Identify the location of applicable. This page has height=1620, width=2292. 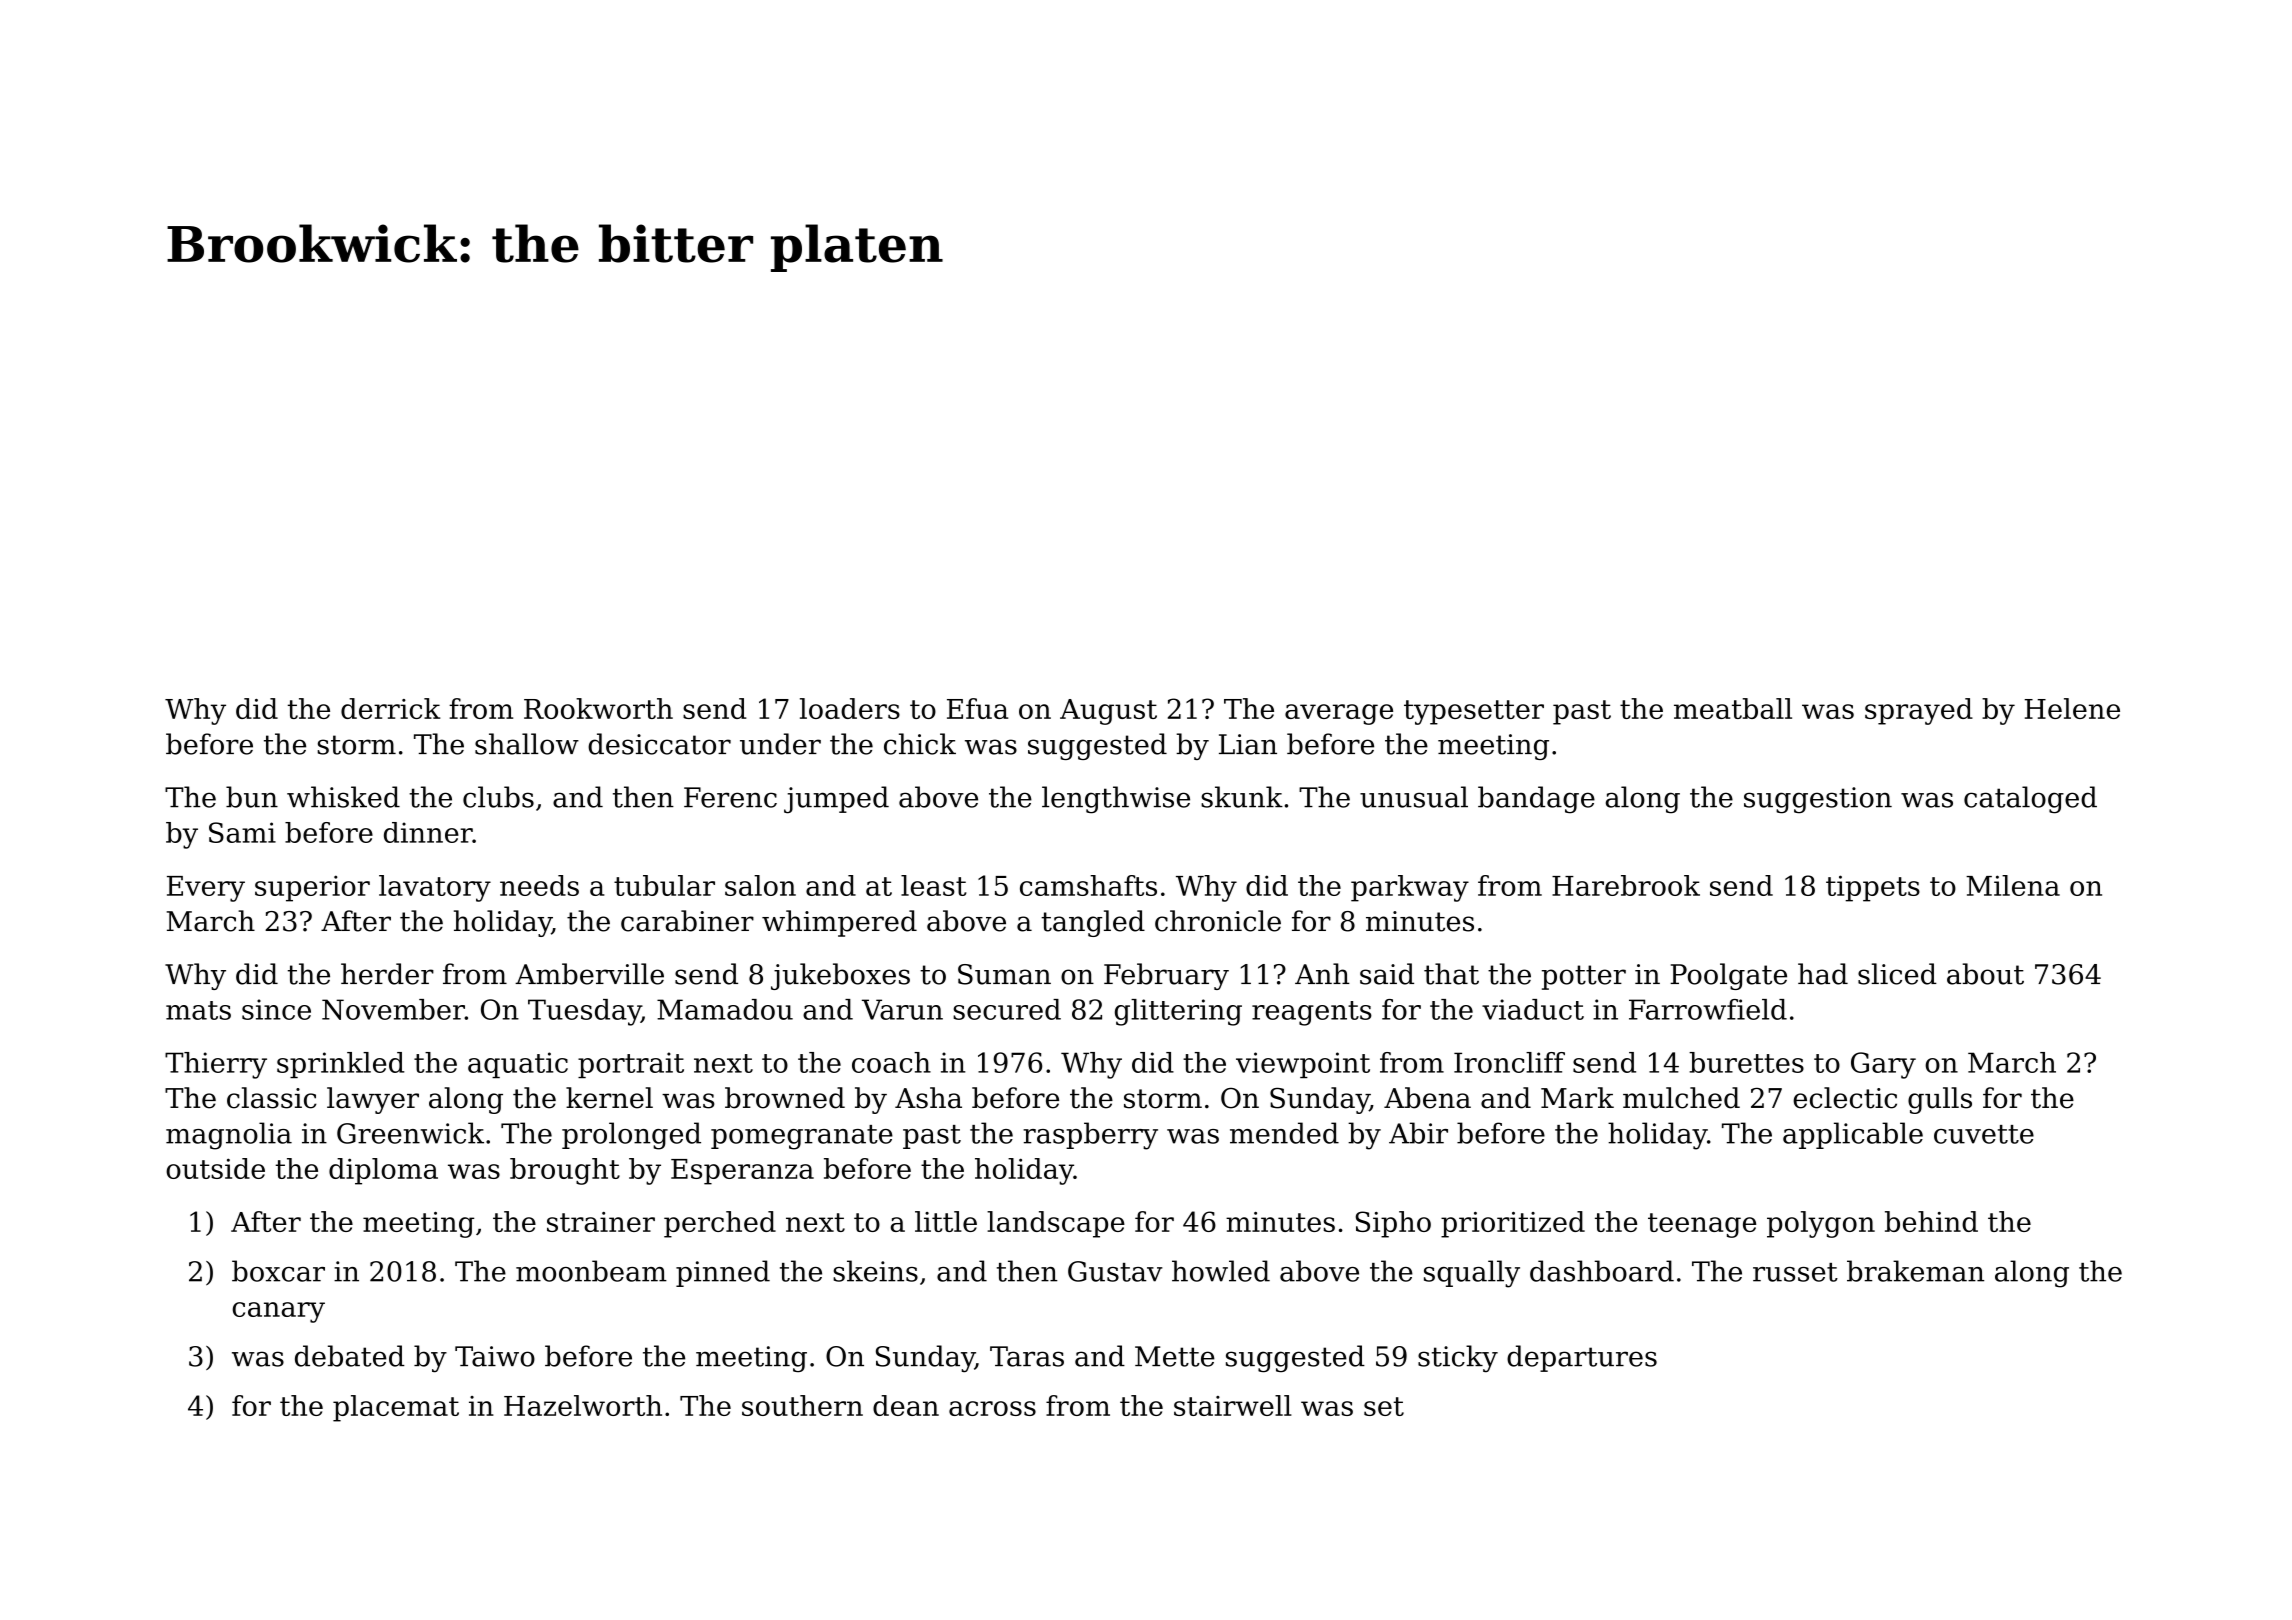
(1853, 1135).
